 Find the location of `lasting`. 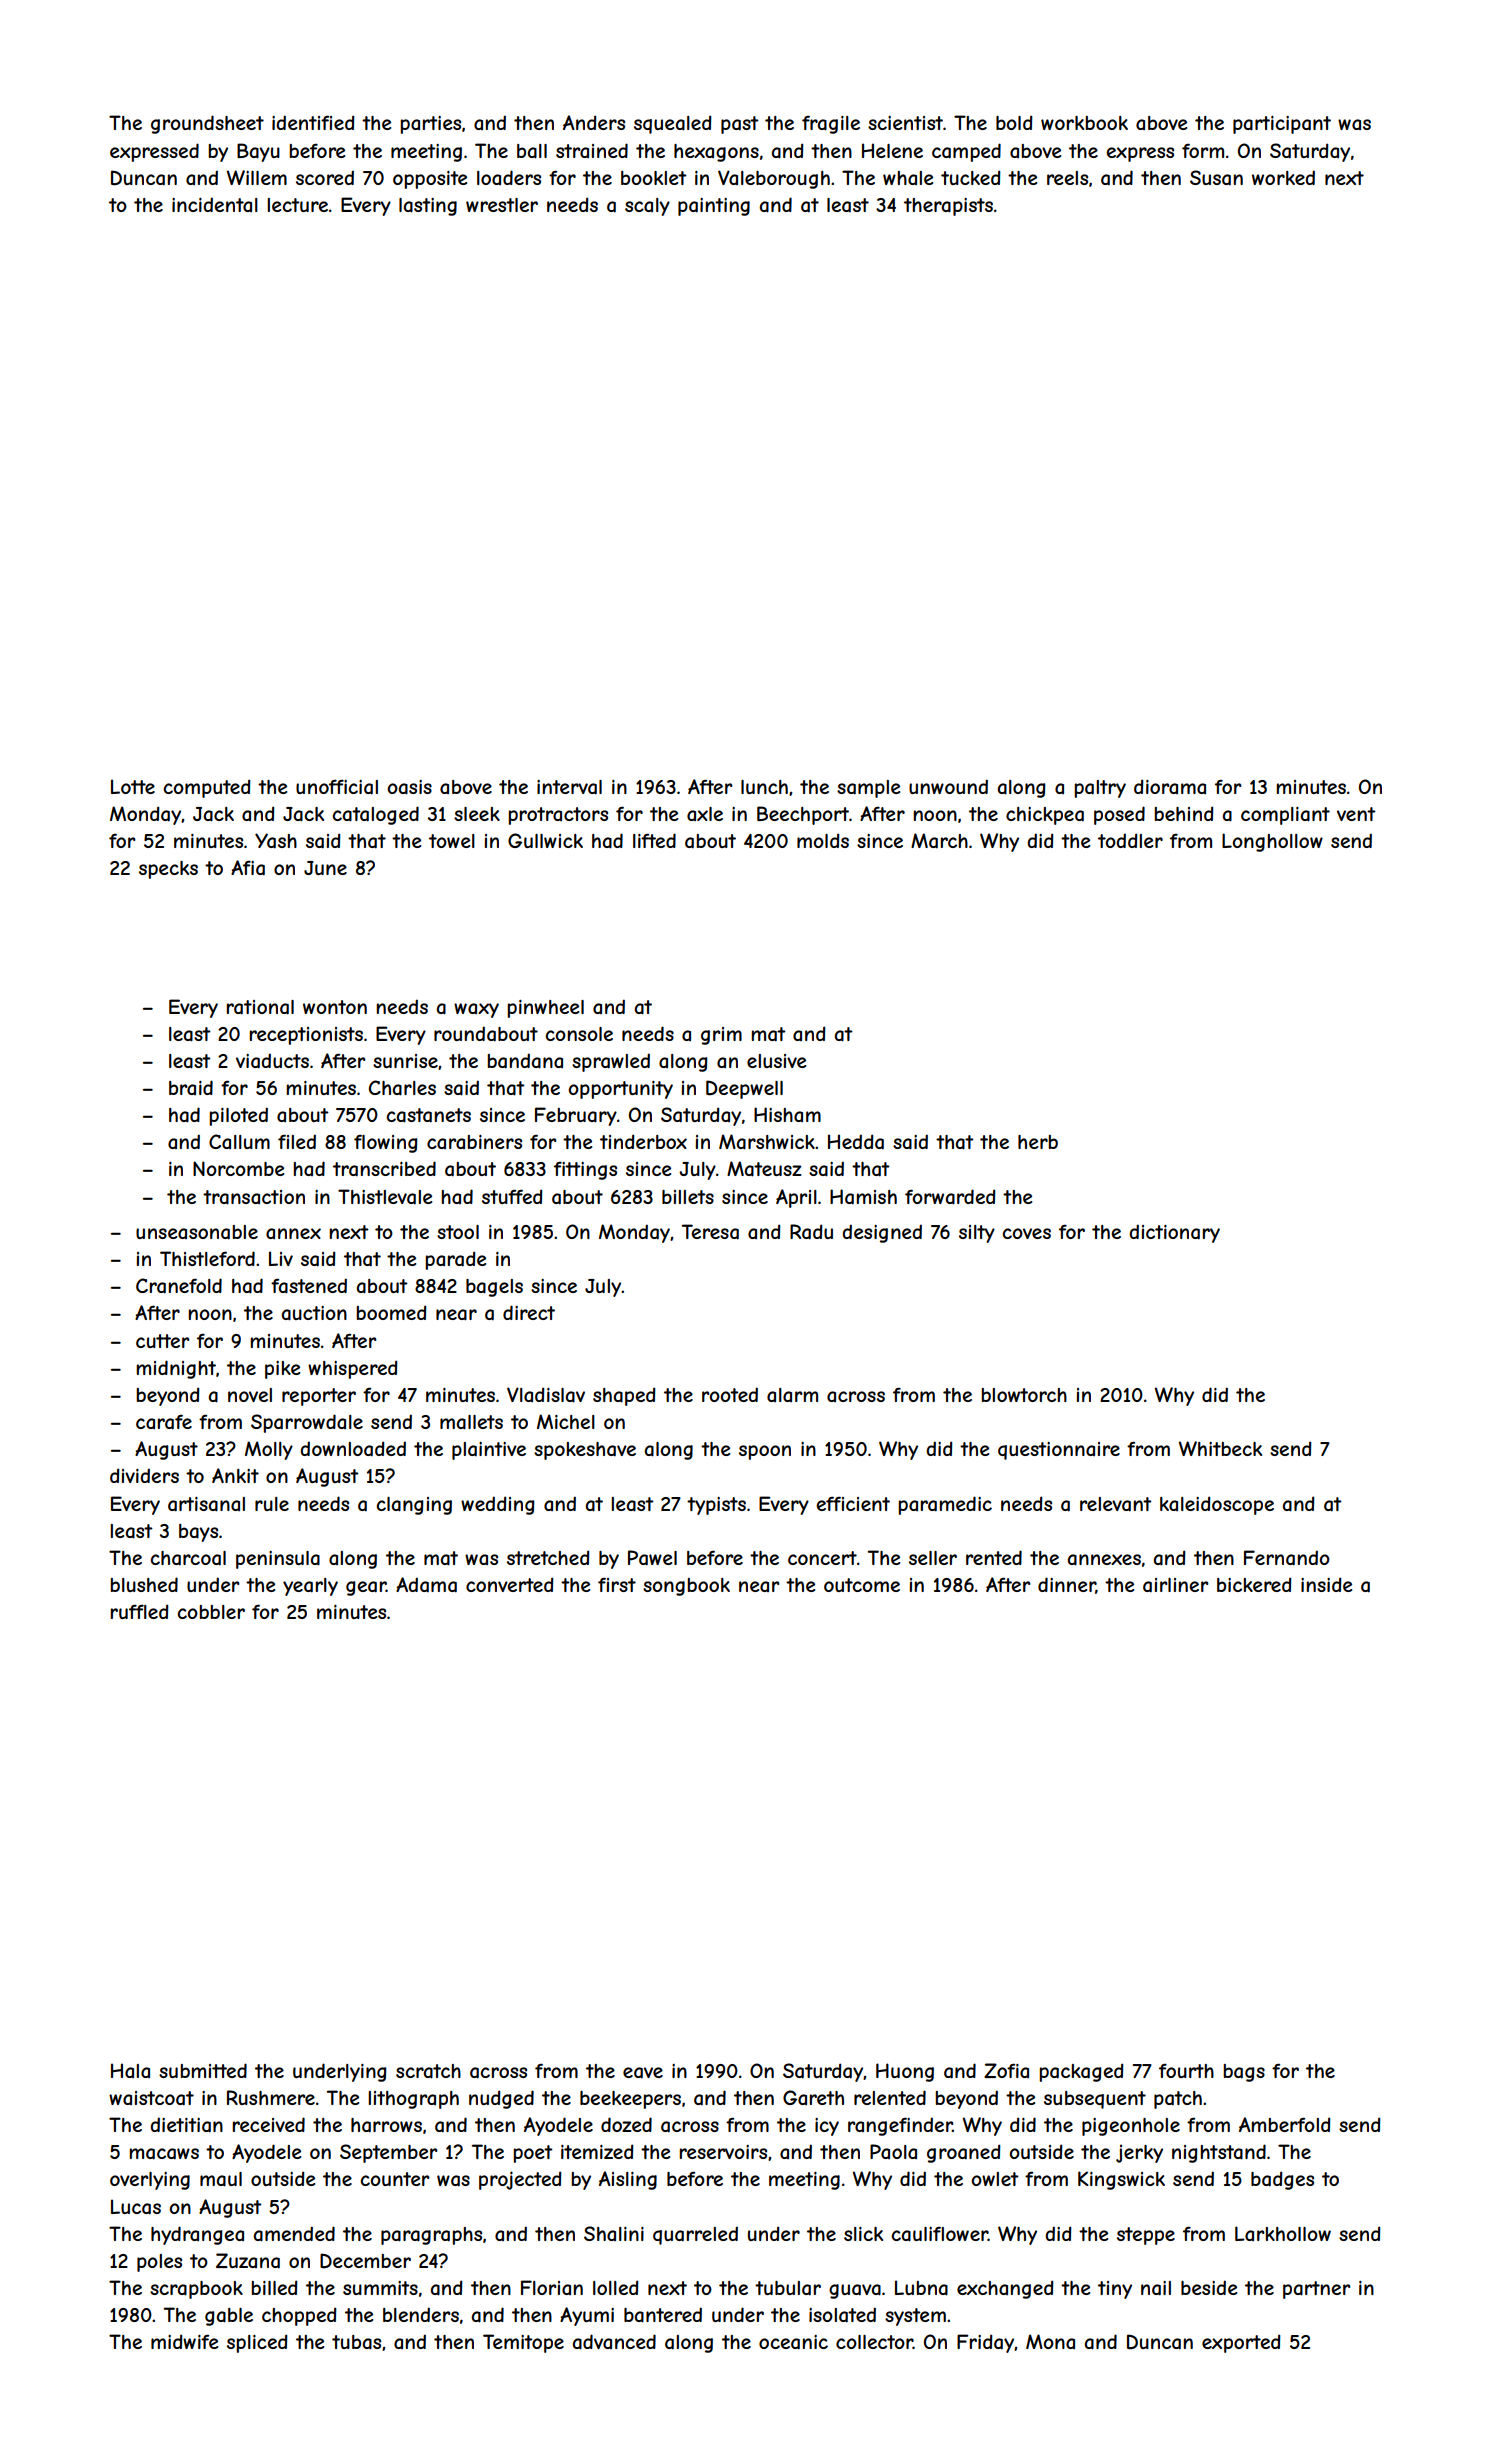

lasting is located at coordinates (428, 207).
